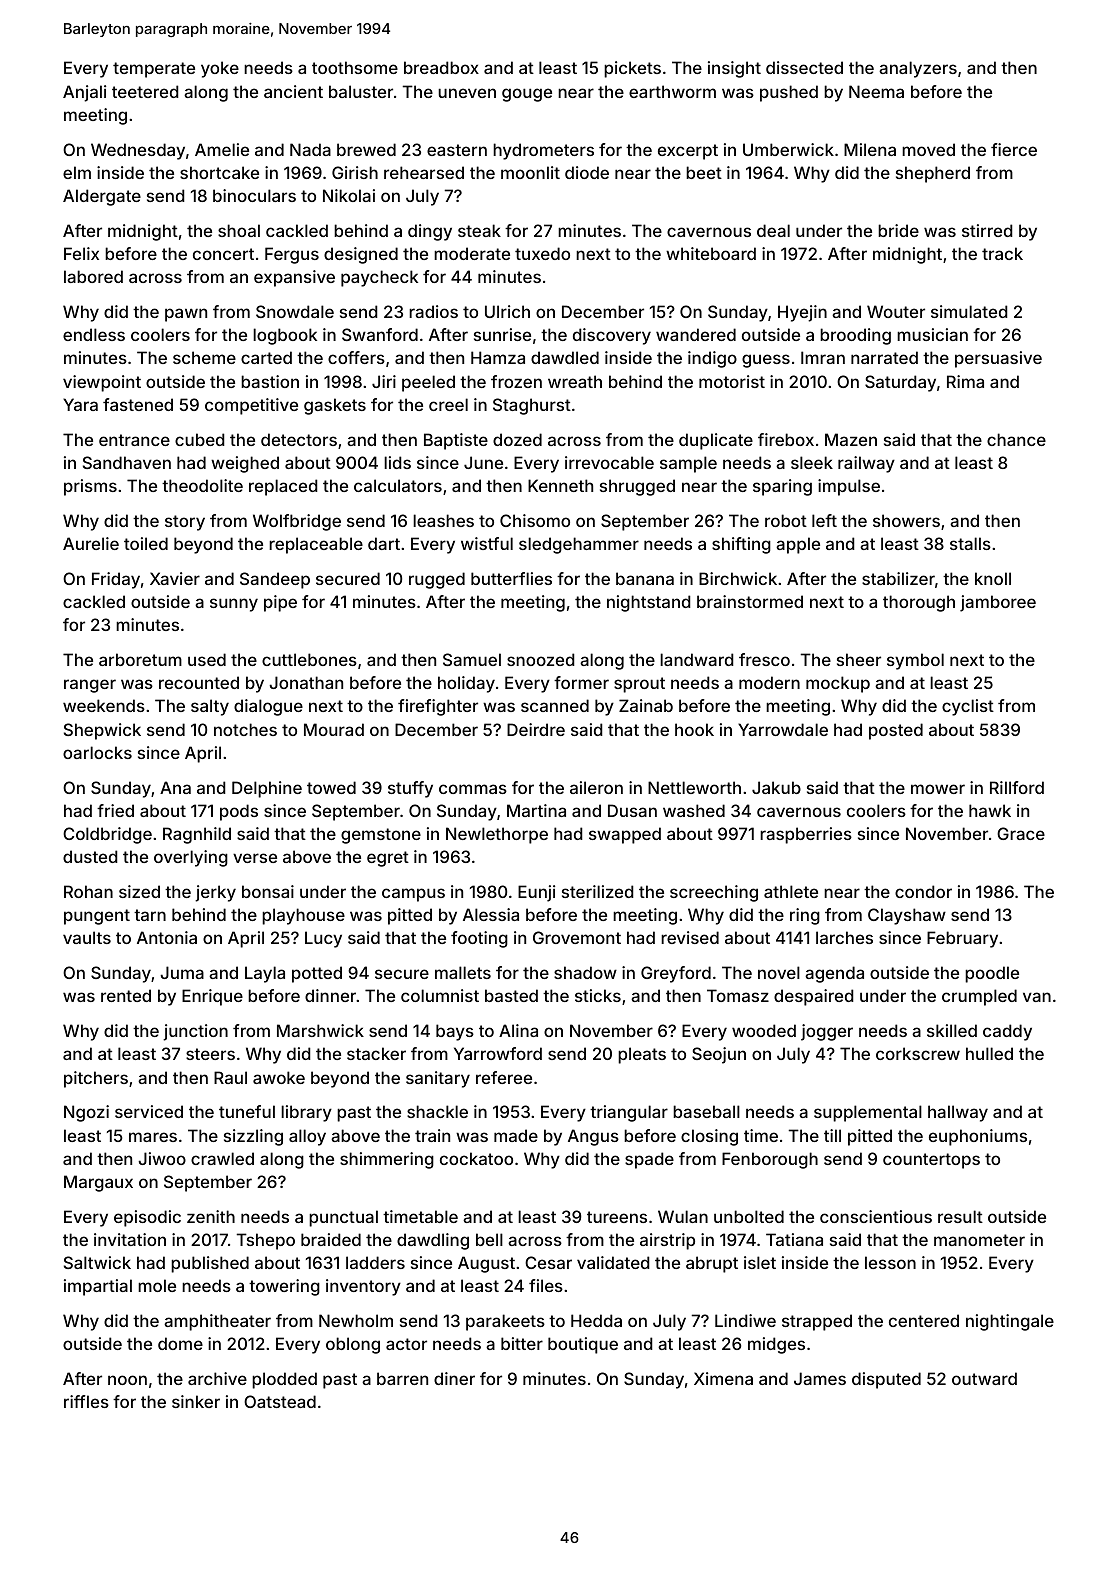  What do you see at coordinates (587, 172) in the screenshot?
I see `diode` at bounding box center [587, 172].
